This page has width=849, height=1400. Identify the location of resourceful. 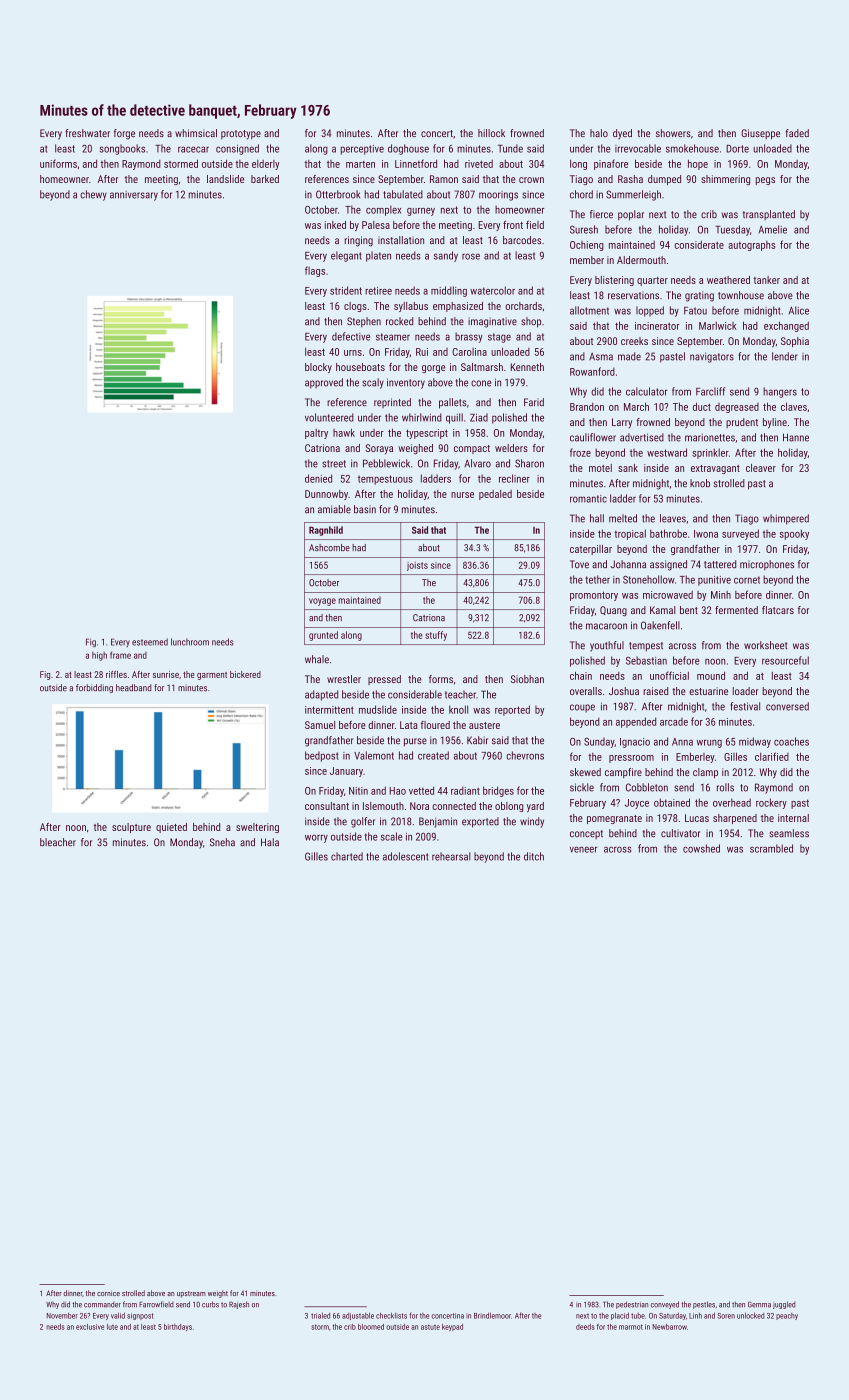
(785, 660).
